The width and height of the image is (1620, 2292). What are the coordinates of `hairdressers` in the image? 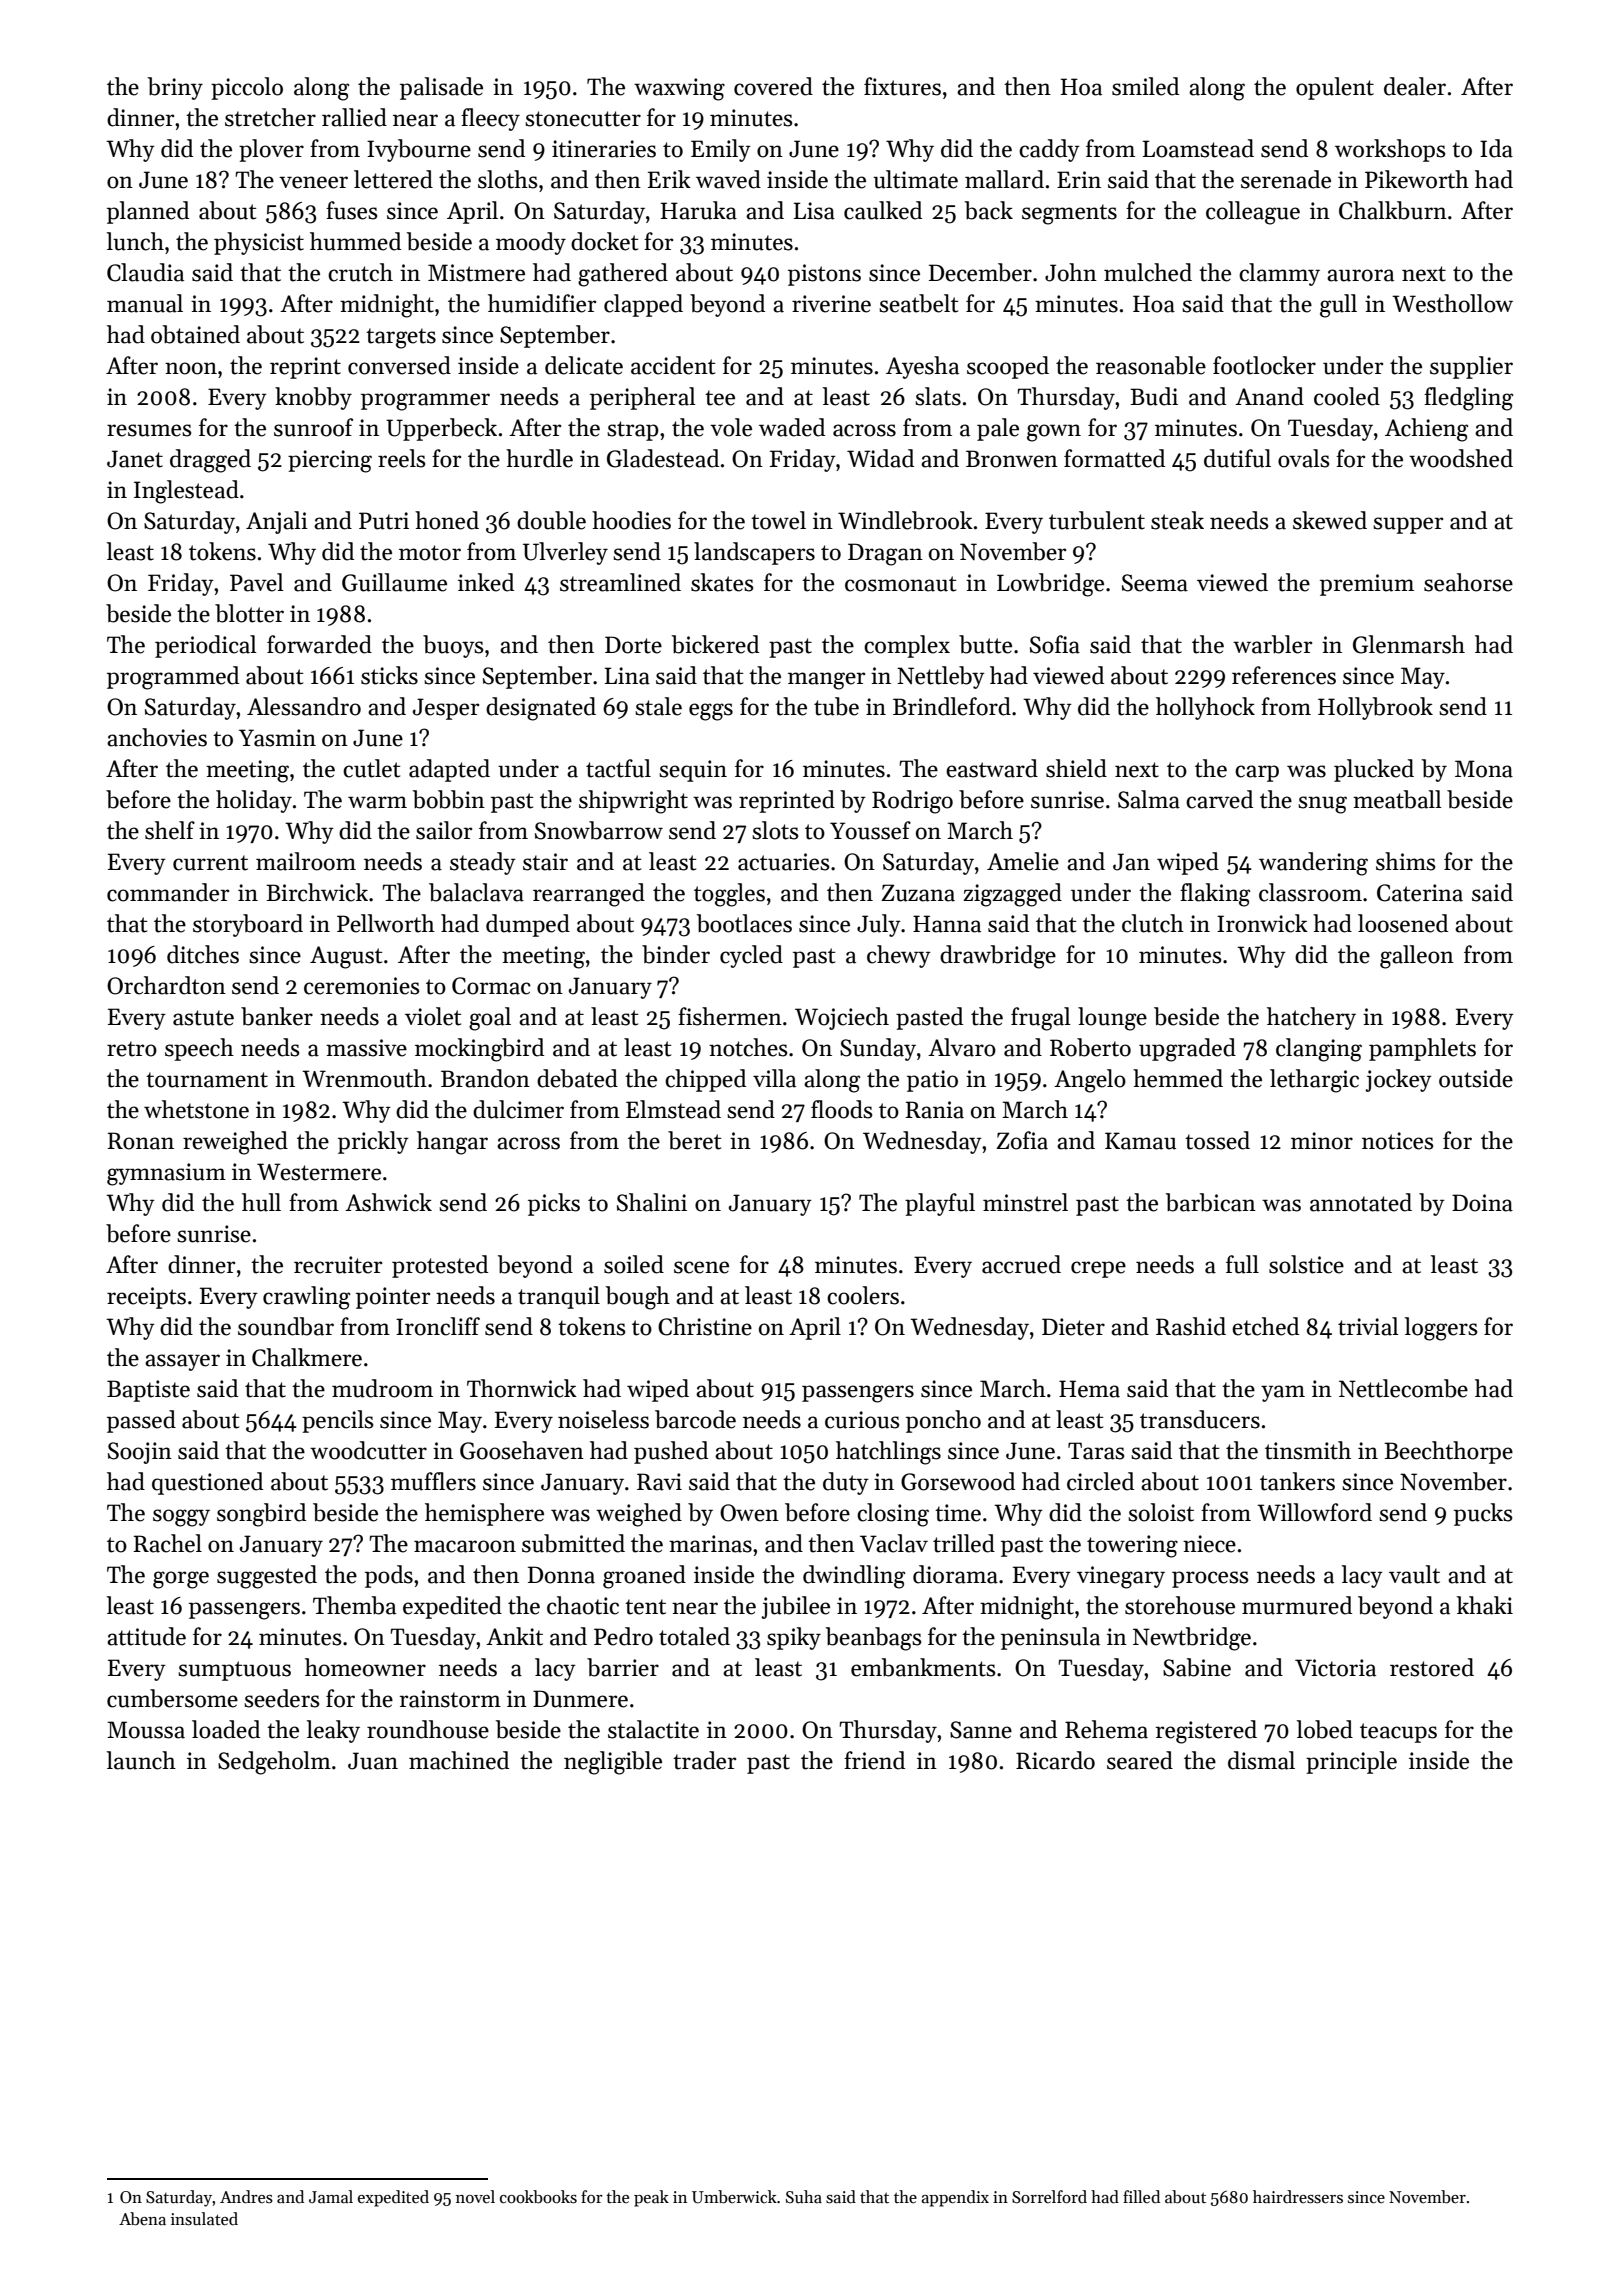 It's located at (1298, 2197).
